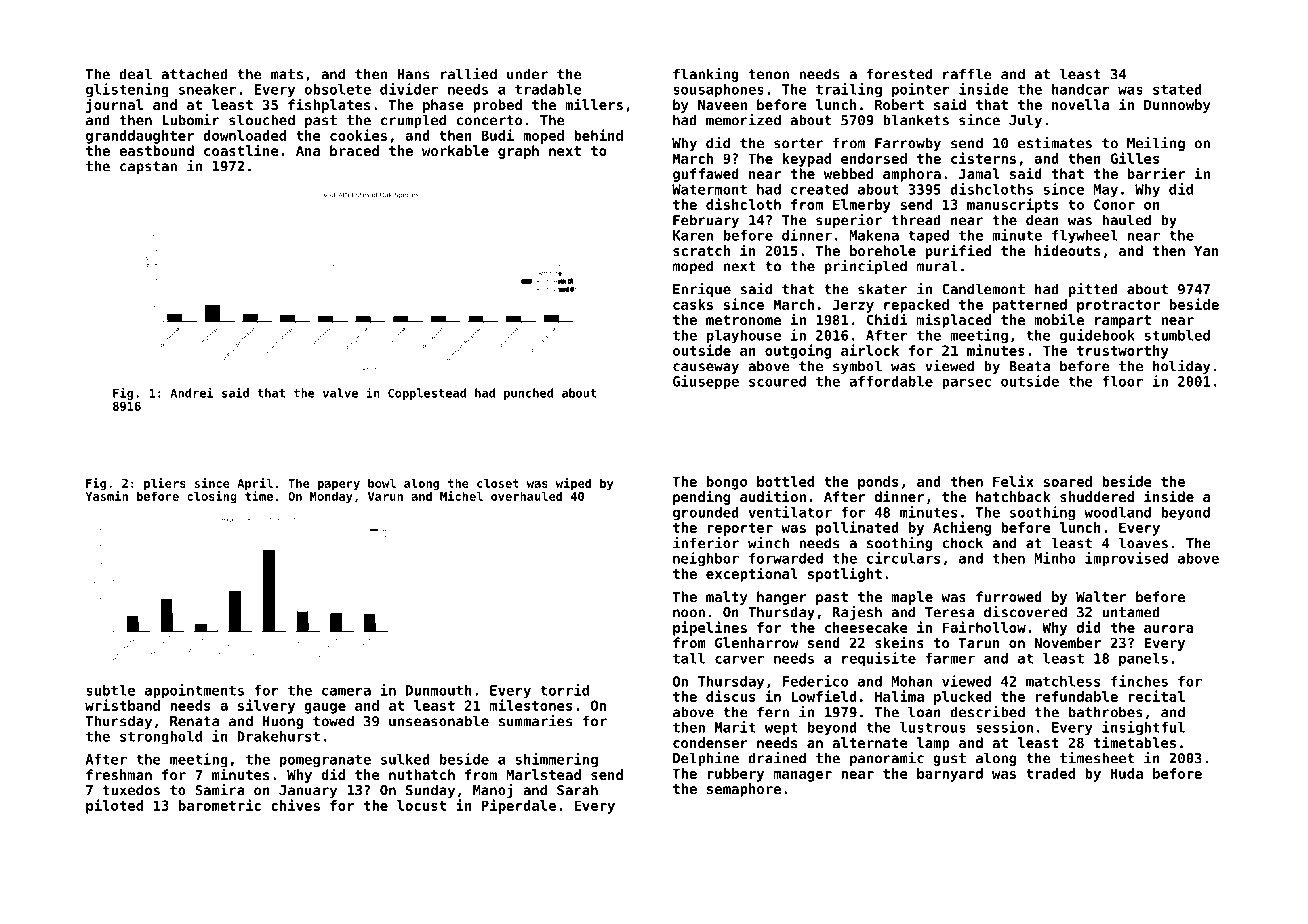  What do you see at coordinates (564, 690) in the page?
I see `torrid` at bounding box center [564, 690].
